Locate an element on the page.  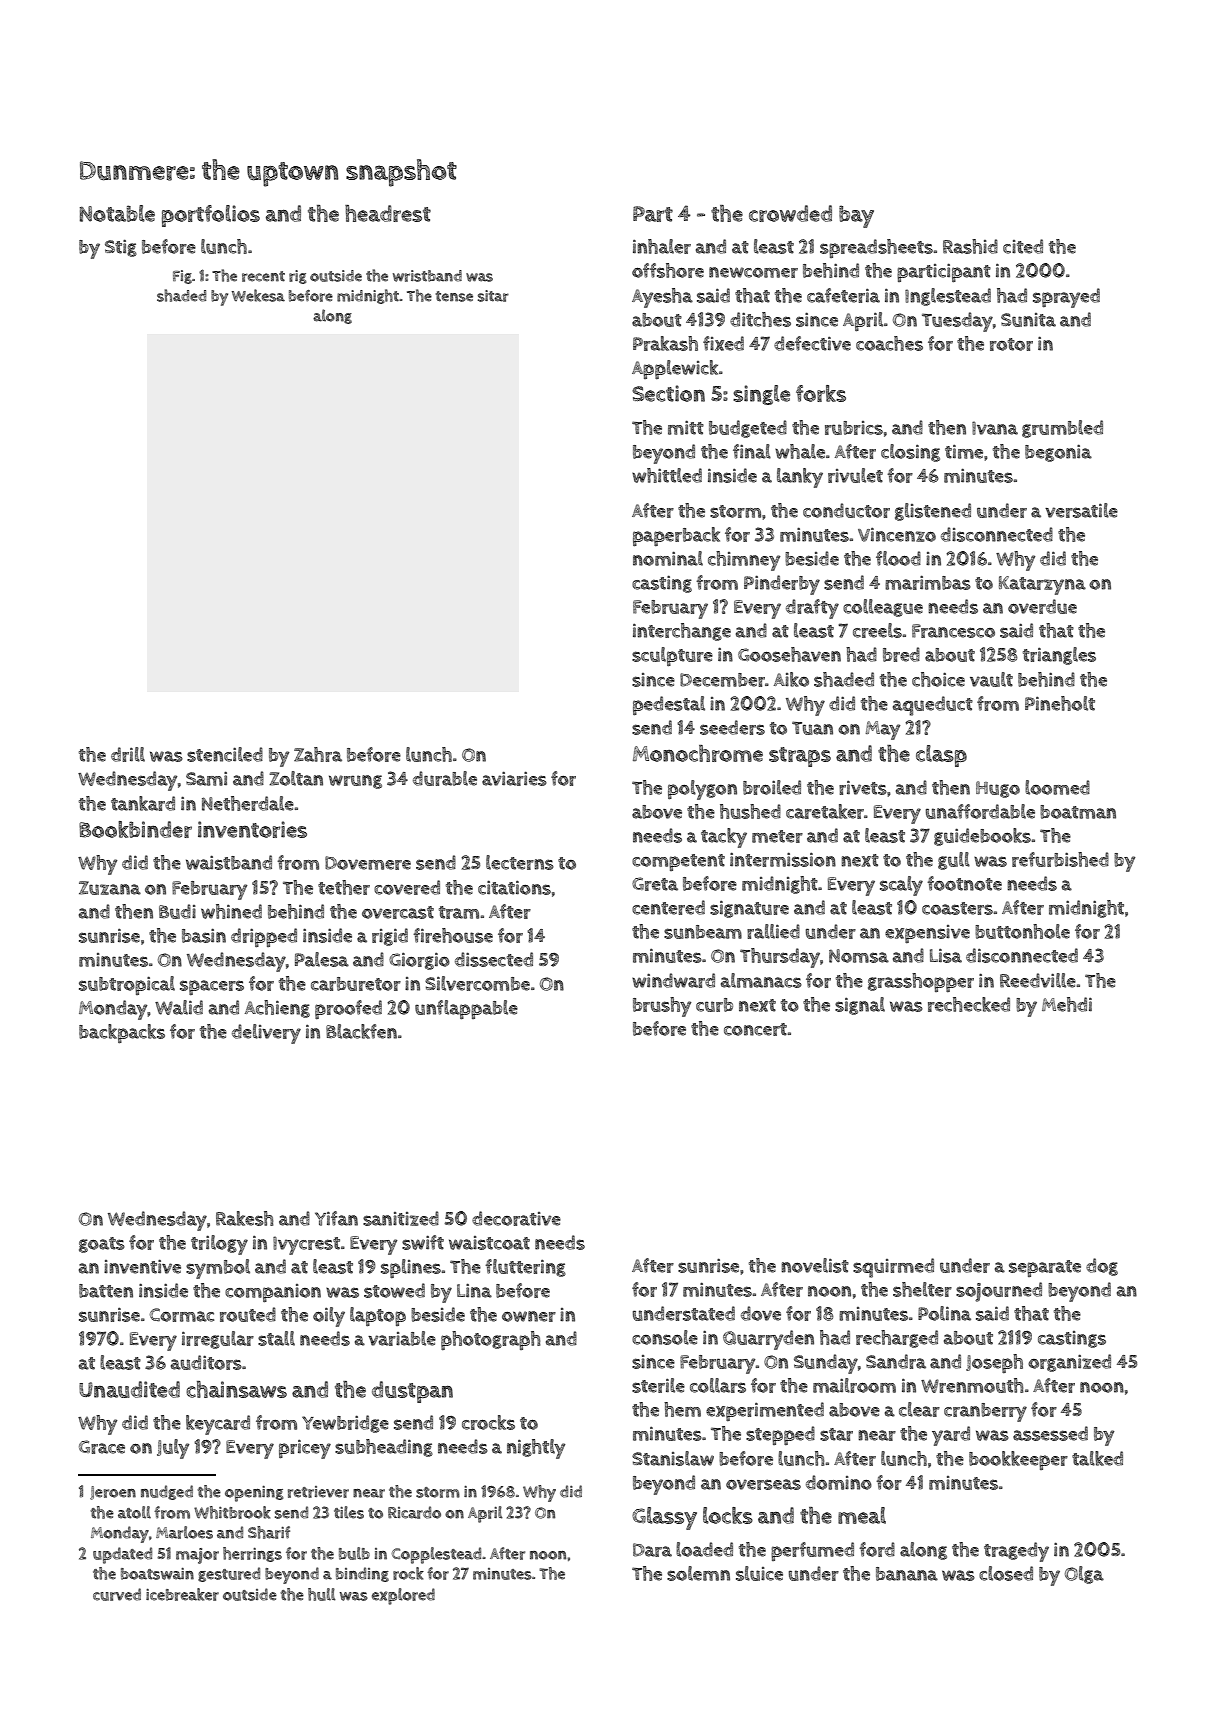
explored is located at coordinates (403, 1596).
